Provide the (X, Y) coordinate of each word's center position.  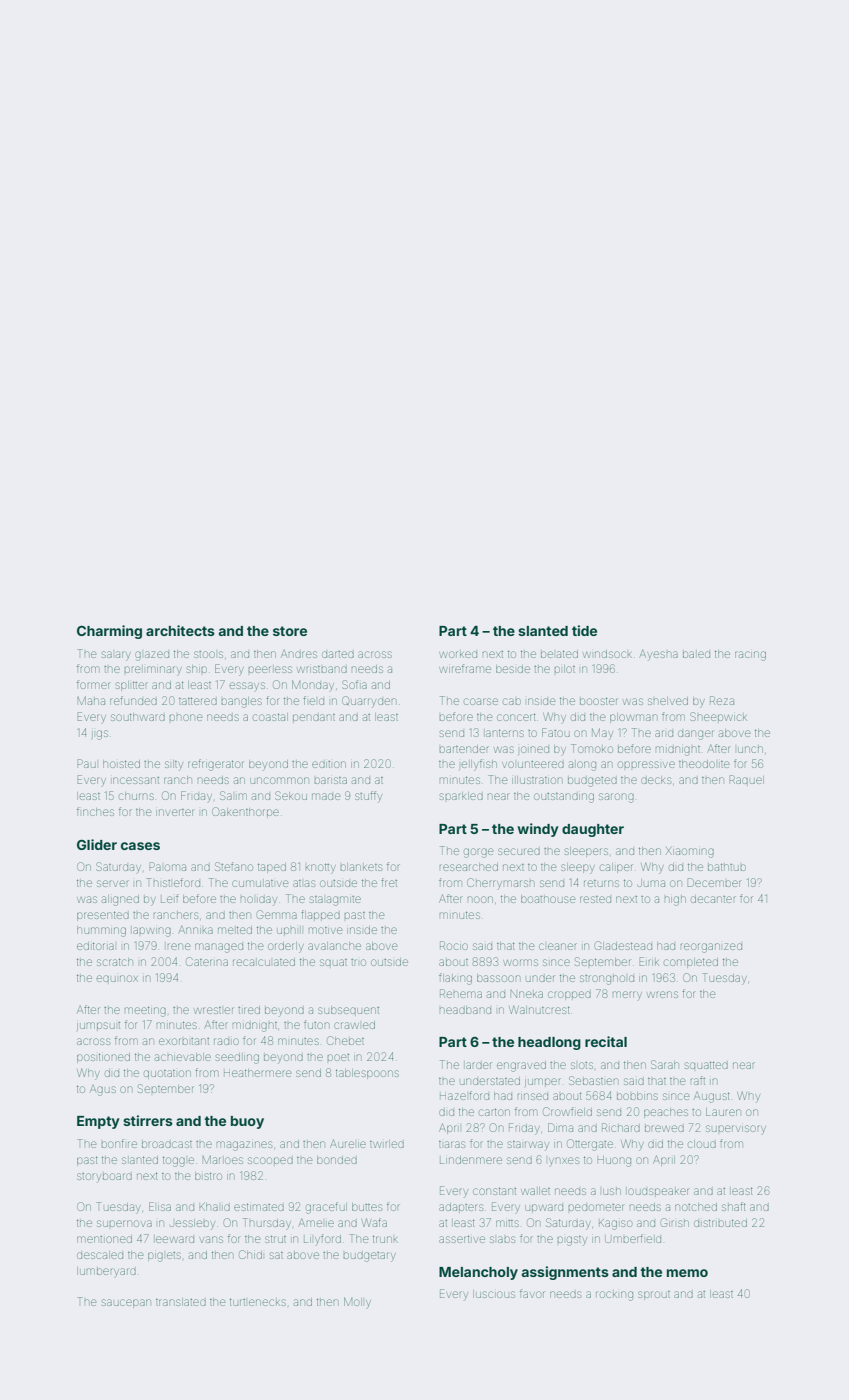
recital (606, 1041)
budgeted (592, 782)
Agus (103, 1090)
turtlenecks (258, 1302)
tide (584, 630)
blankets (361, 867)
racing (750, 656)
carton (494, 1112)
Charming (109, 632)
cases (140, 846)
